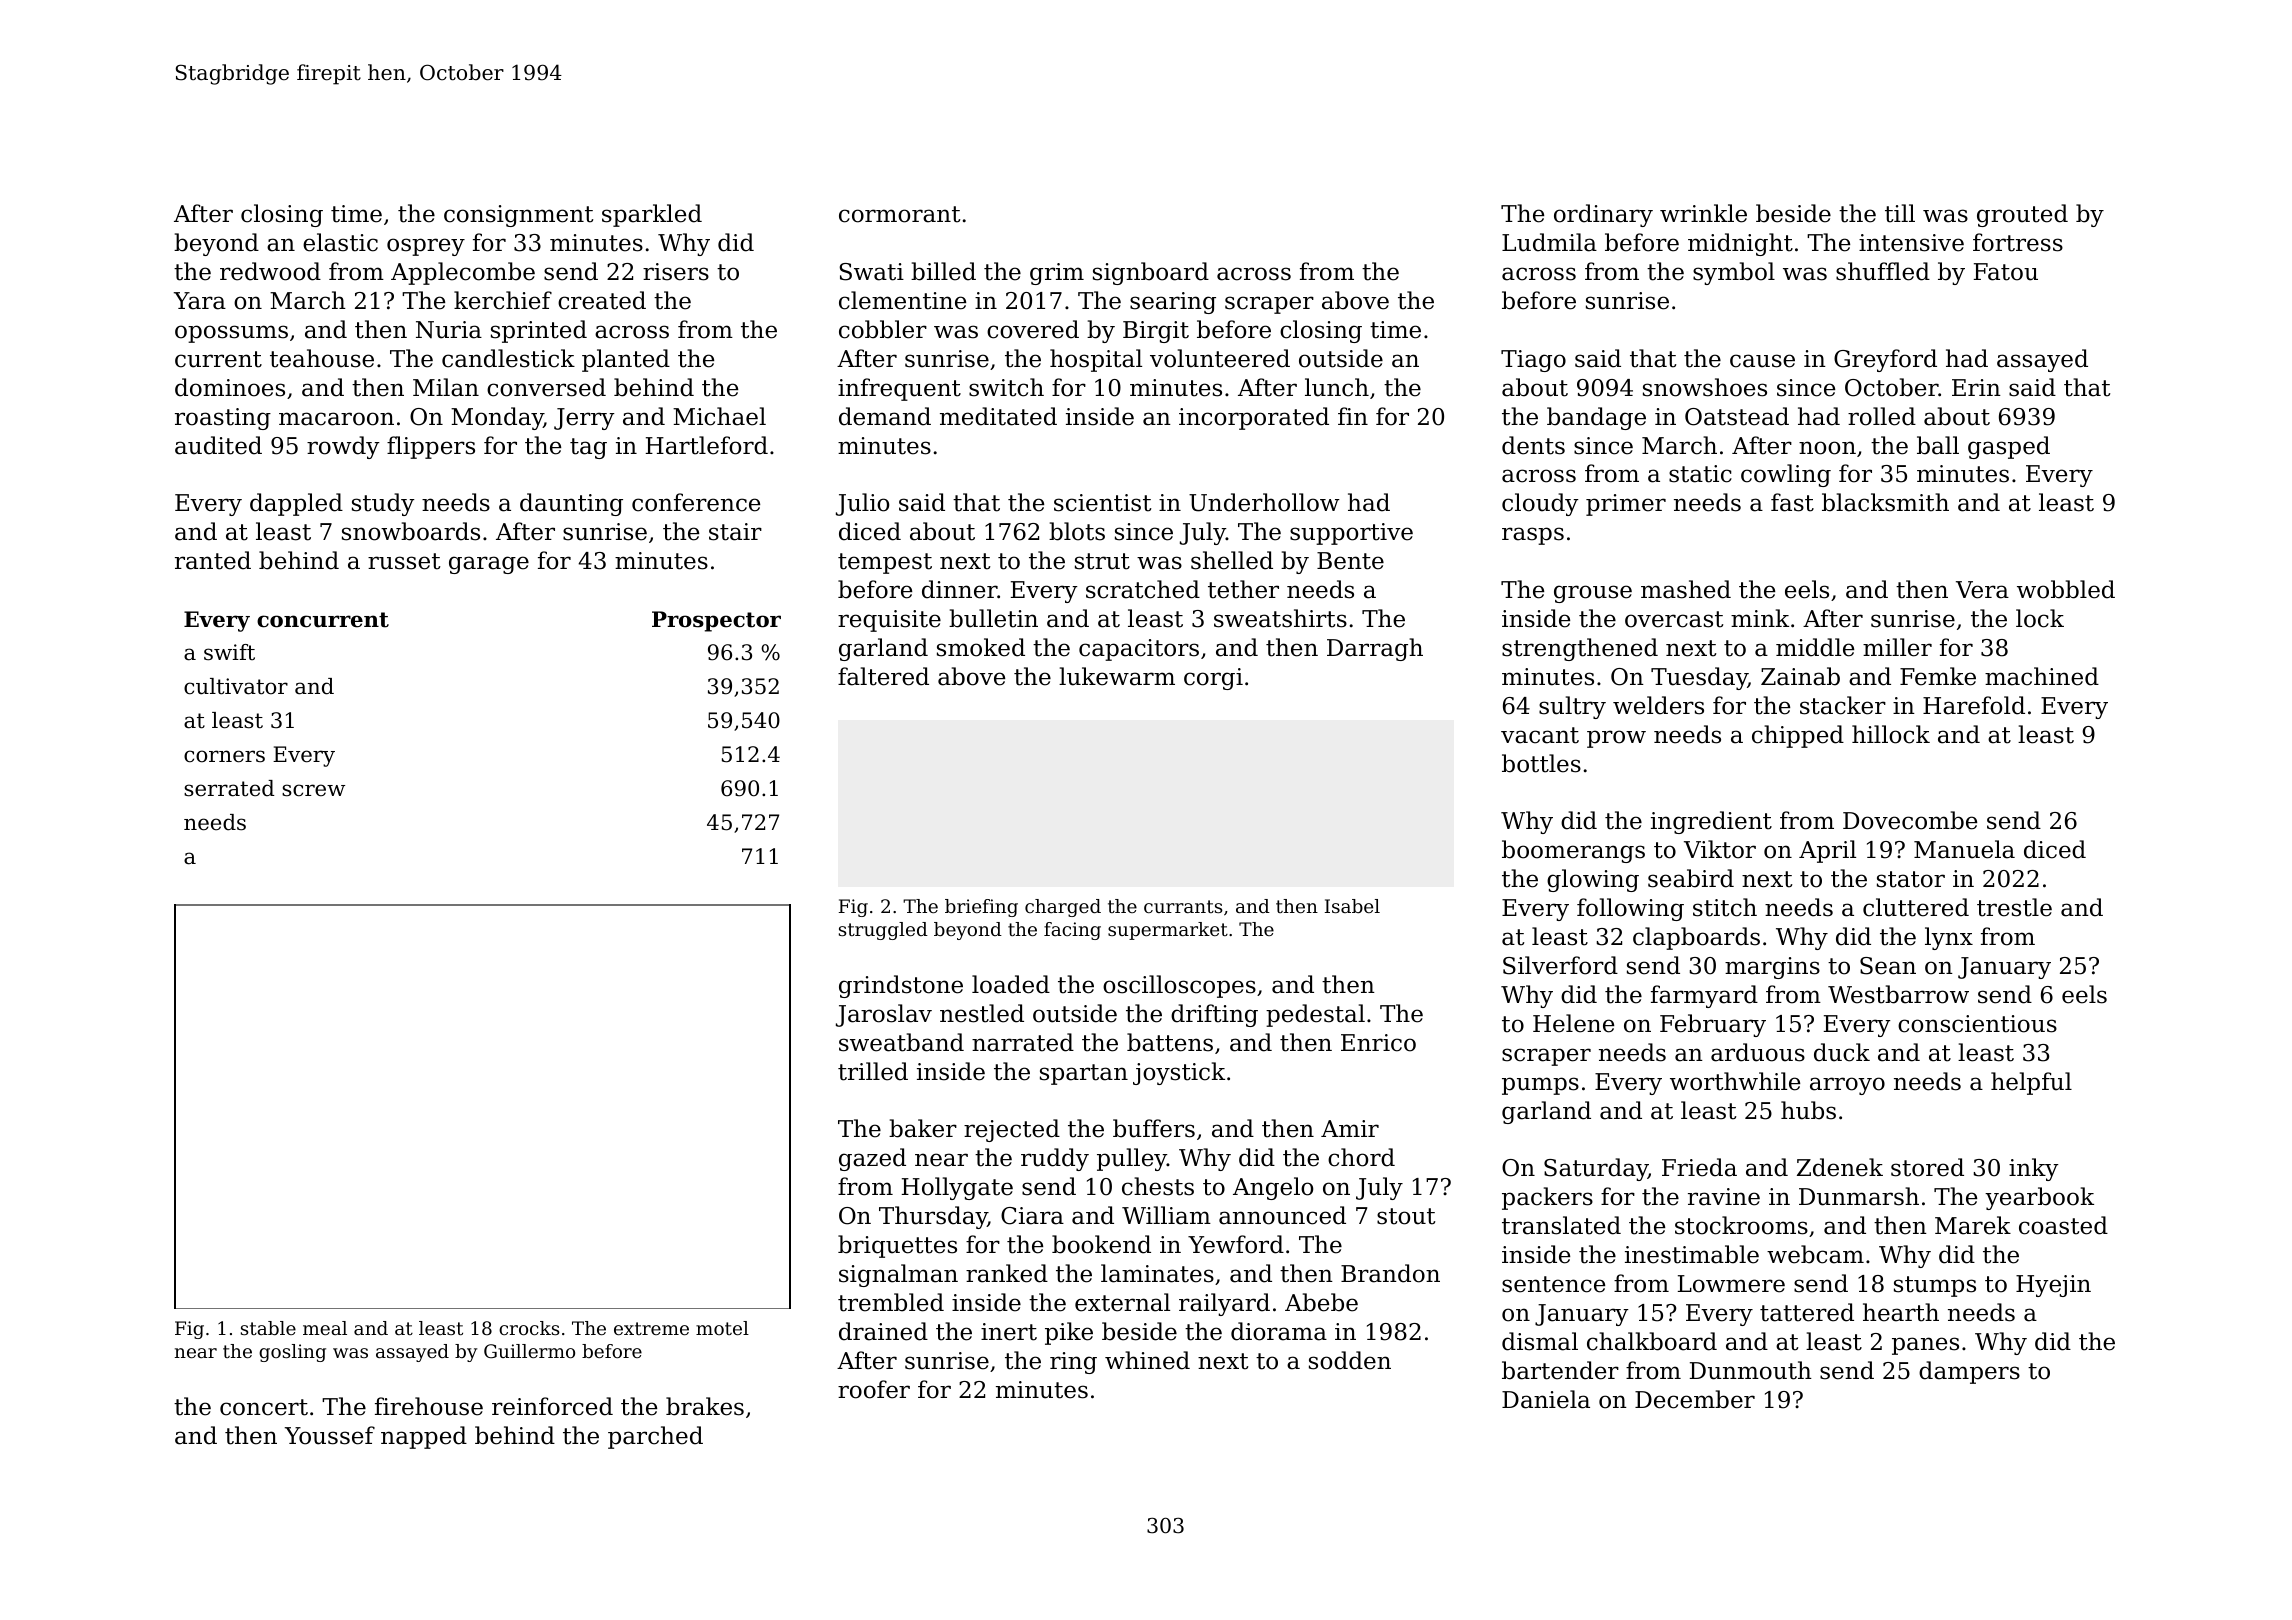 The height and width of the page is (1620, 2292). What do you see at coordinates (236, 686) in the page?
I see `cultivator` at bounding box center [236, 686].
